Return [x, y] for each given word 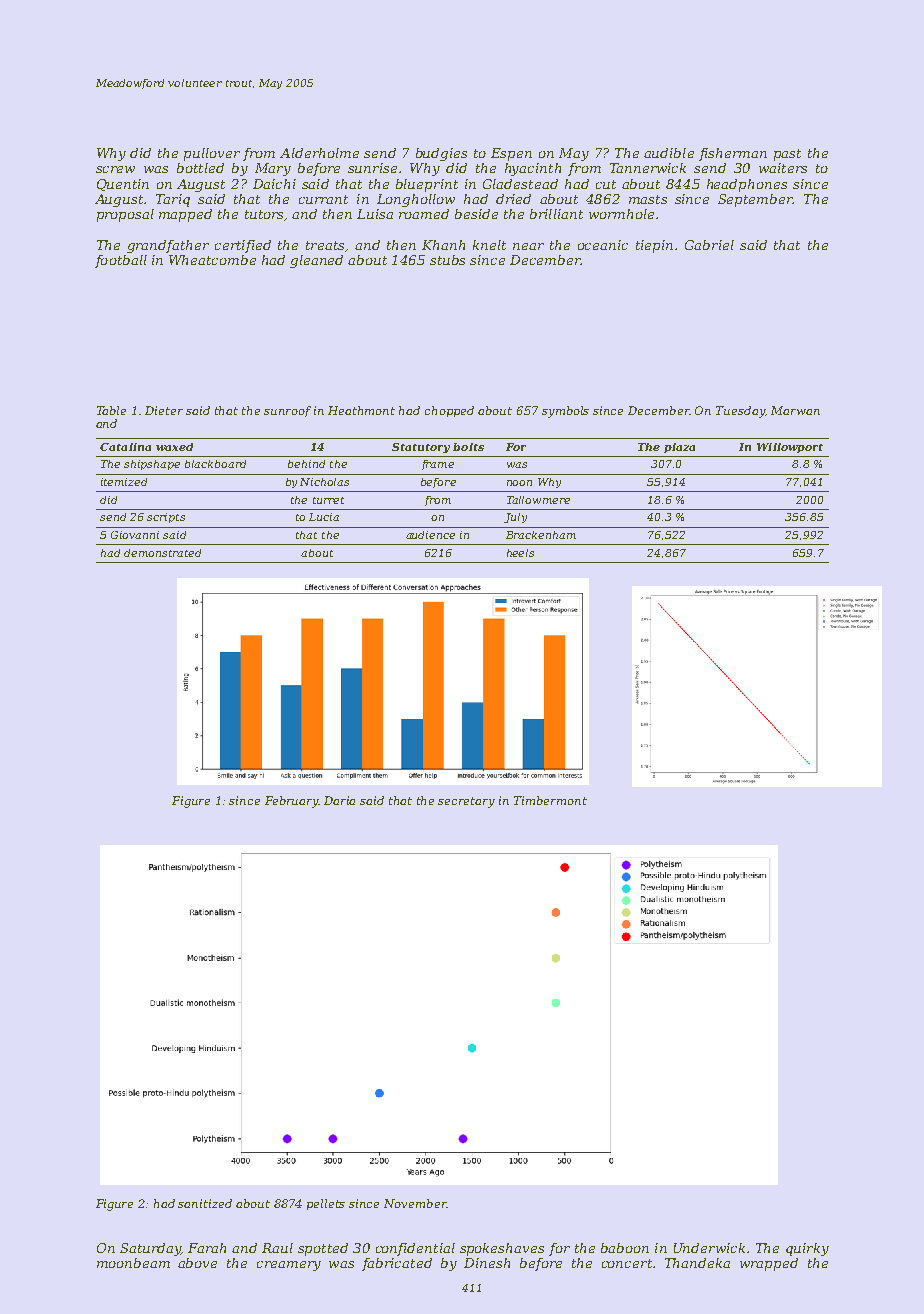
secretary [466, 802]
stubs [447, 260]
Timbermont [550, 800]
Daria [339, 800]
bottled [200, 168]
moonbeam [133, 1263]
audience [430, 535]
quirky [807, 1249]
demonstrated [162, 553]
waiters [783, 168]
